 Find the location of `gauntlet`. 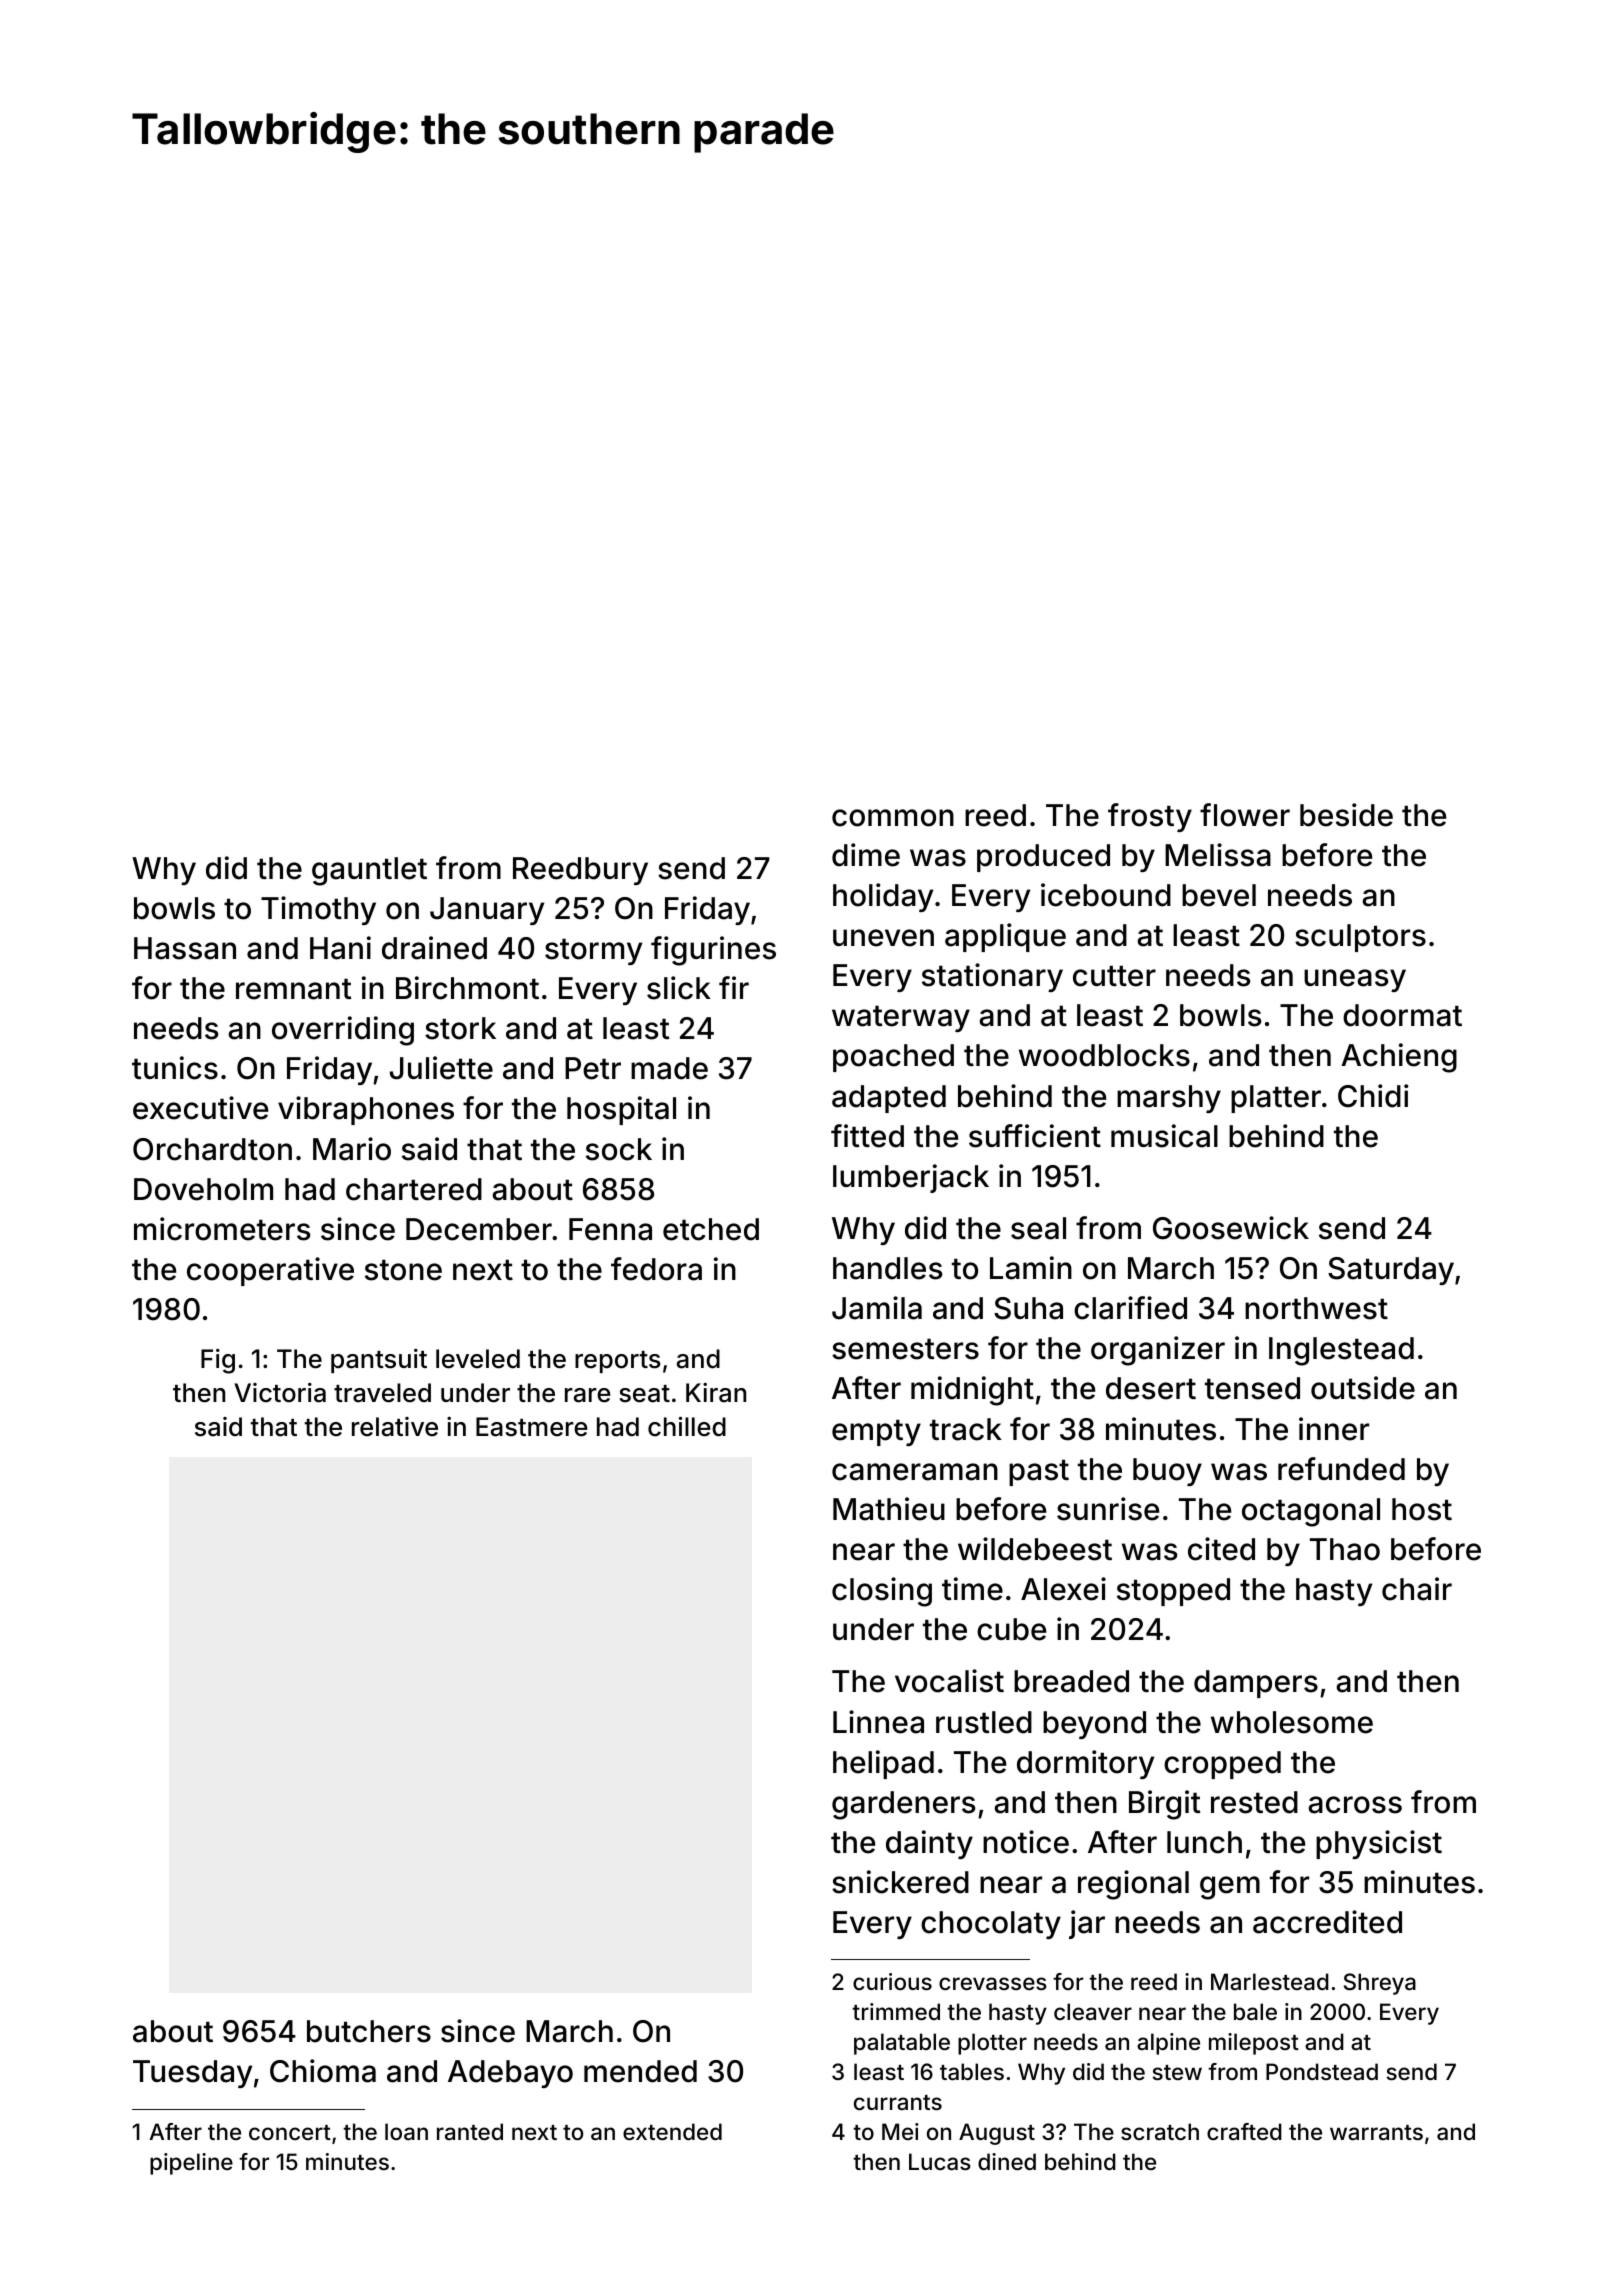

gauntlet is located at coordinates (369, 871).
